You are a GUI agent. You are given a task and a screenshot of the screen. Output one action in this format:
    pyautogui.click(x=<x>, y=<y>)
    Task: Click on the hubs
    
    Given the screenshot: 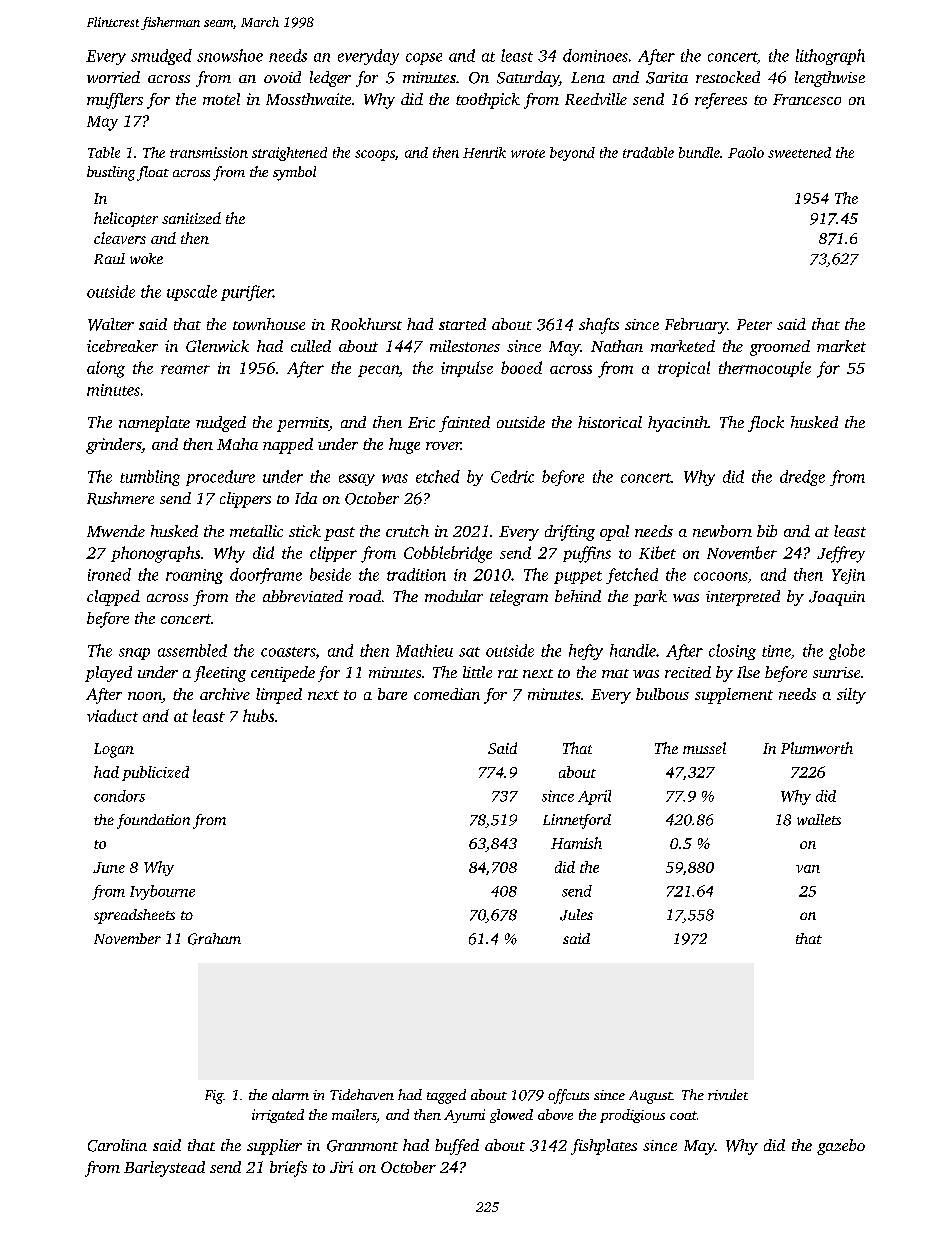 What is the action you would take?
    pyautogui.click(x=258, y=715)
